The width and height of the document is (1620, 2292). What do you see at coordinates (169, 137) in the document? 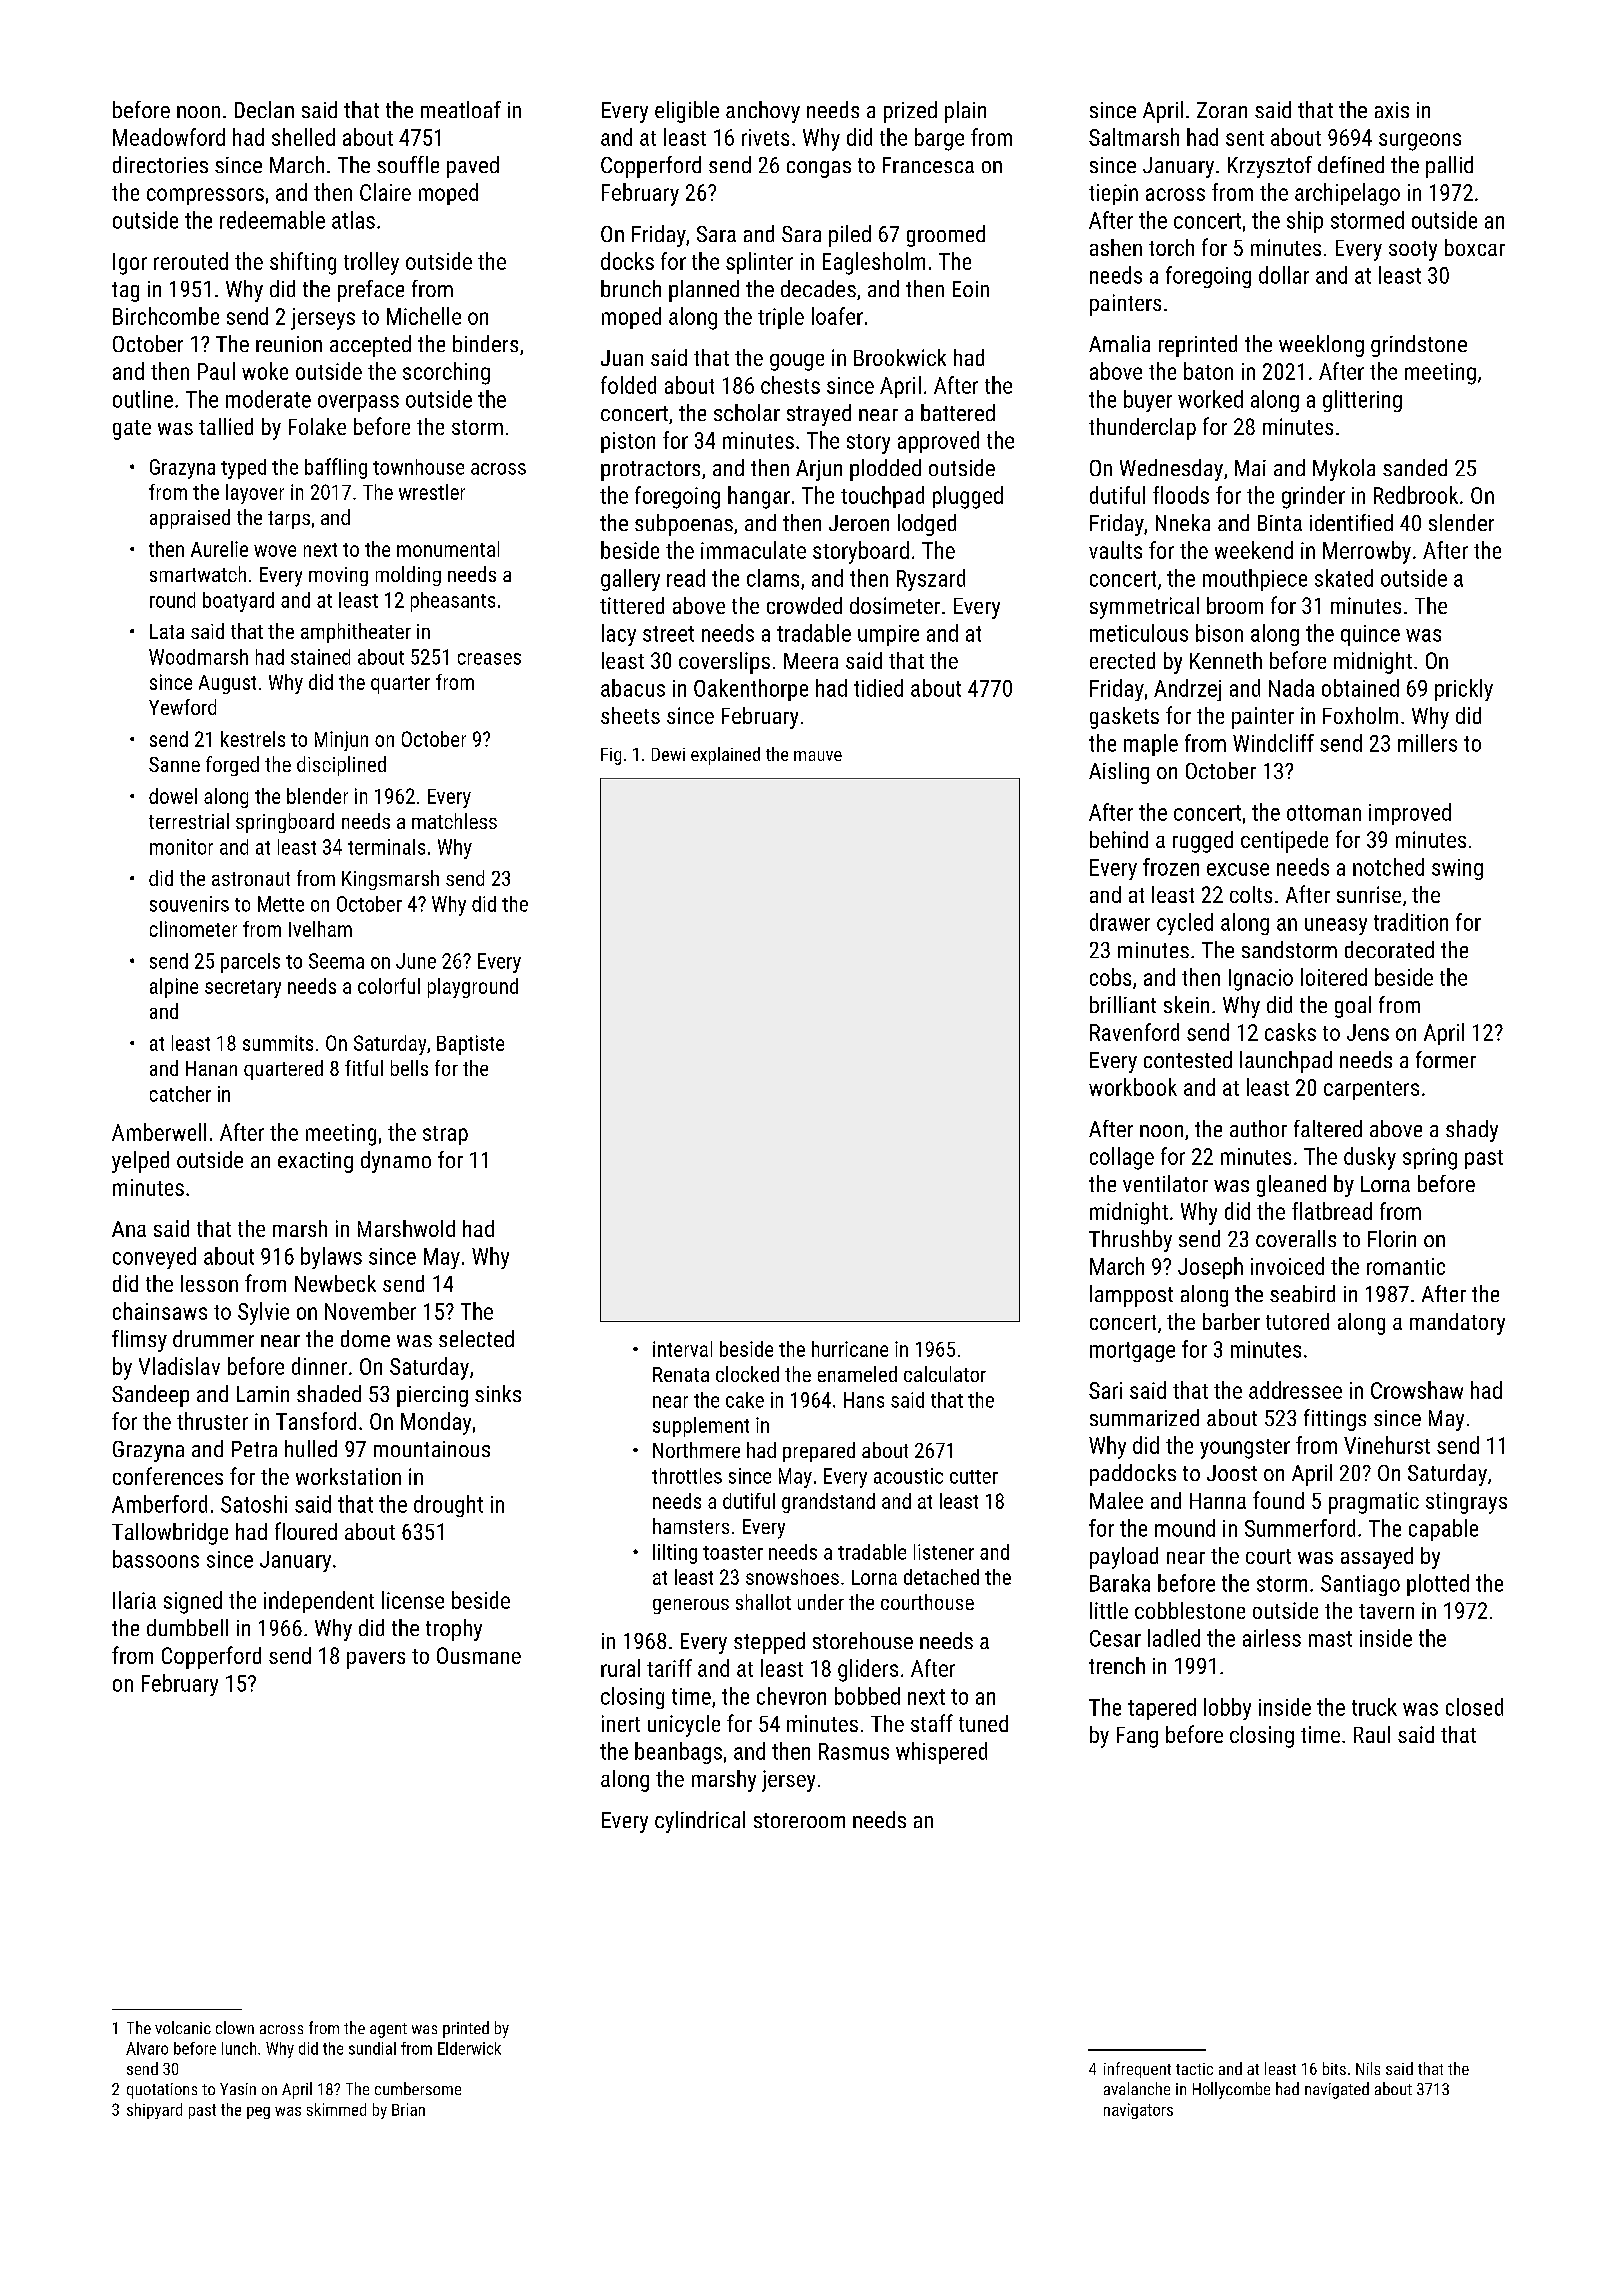
I see `Meadowford` at bounding box center [169, 137].
